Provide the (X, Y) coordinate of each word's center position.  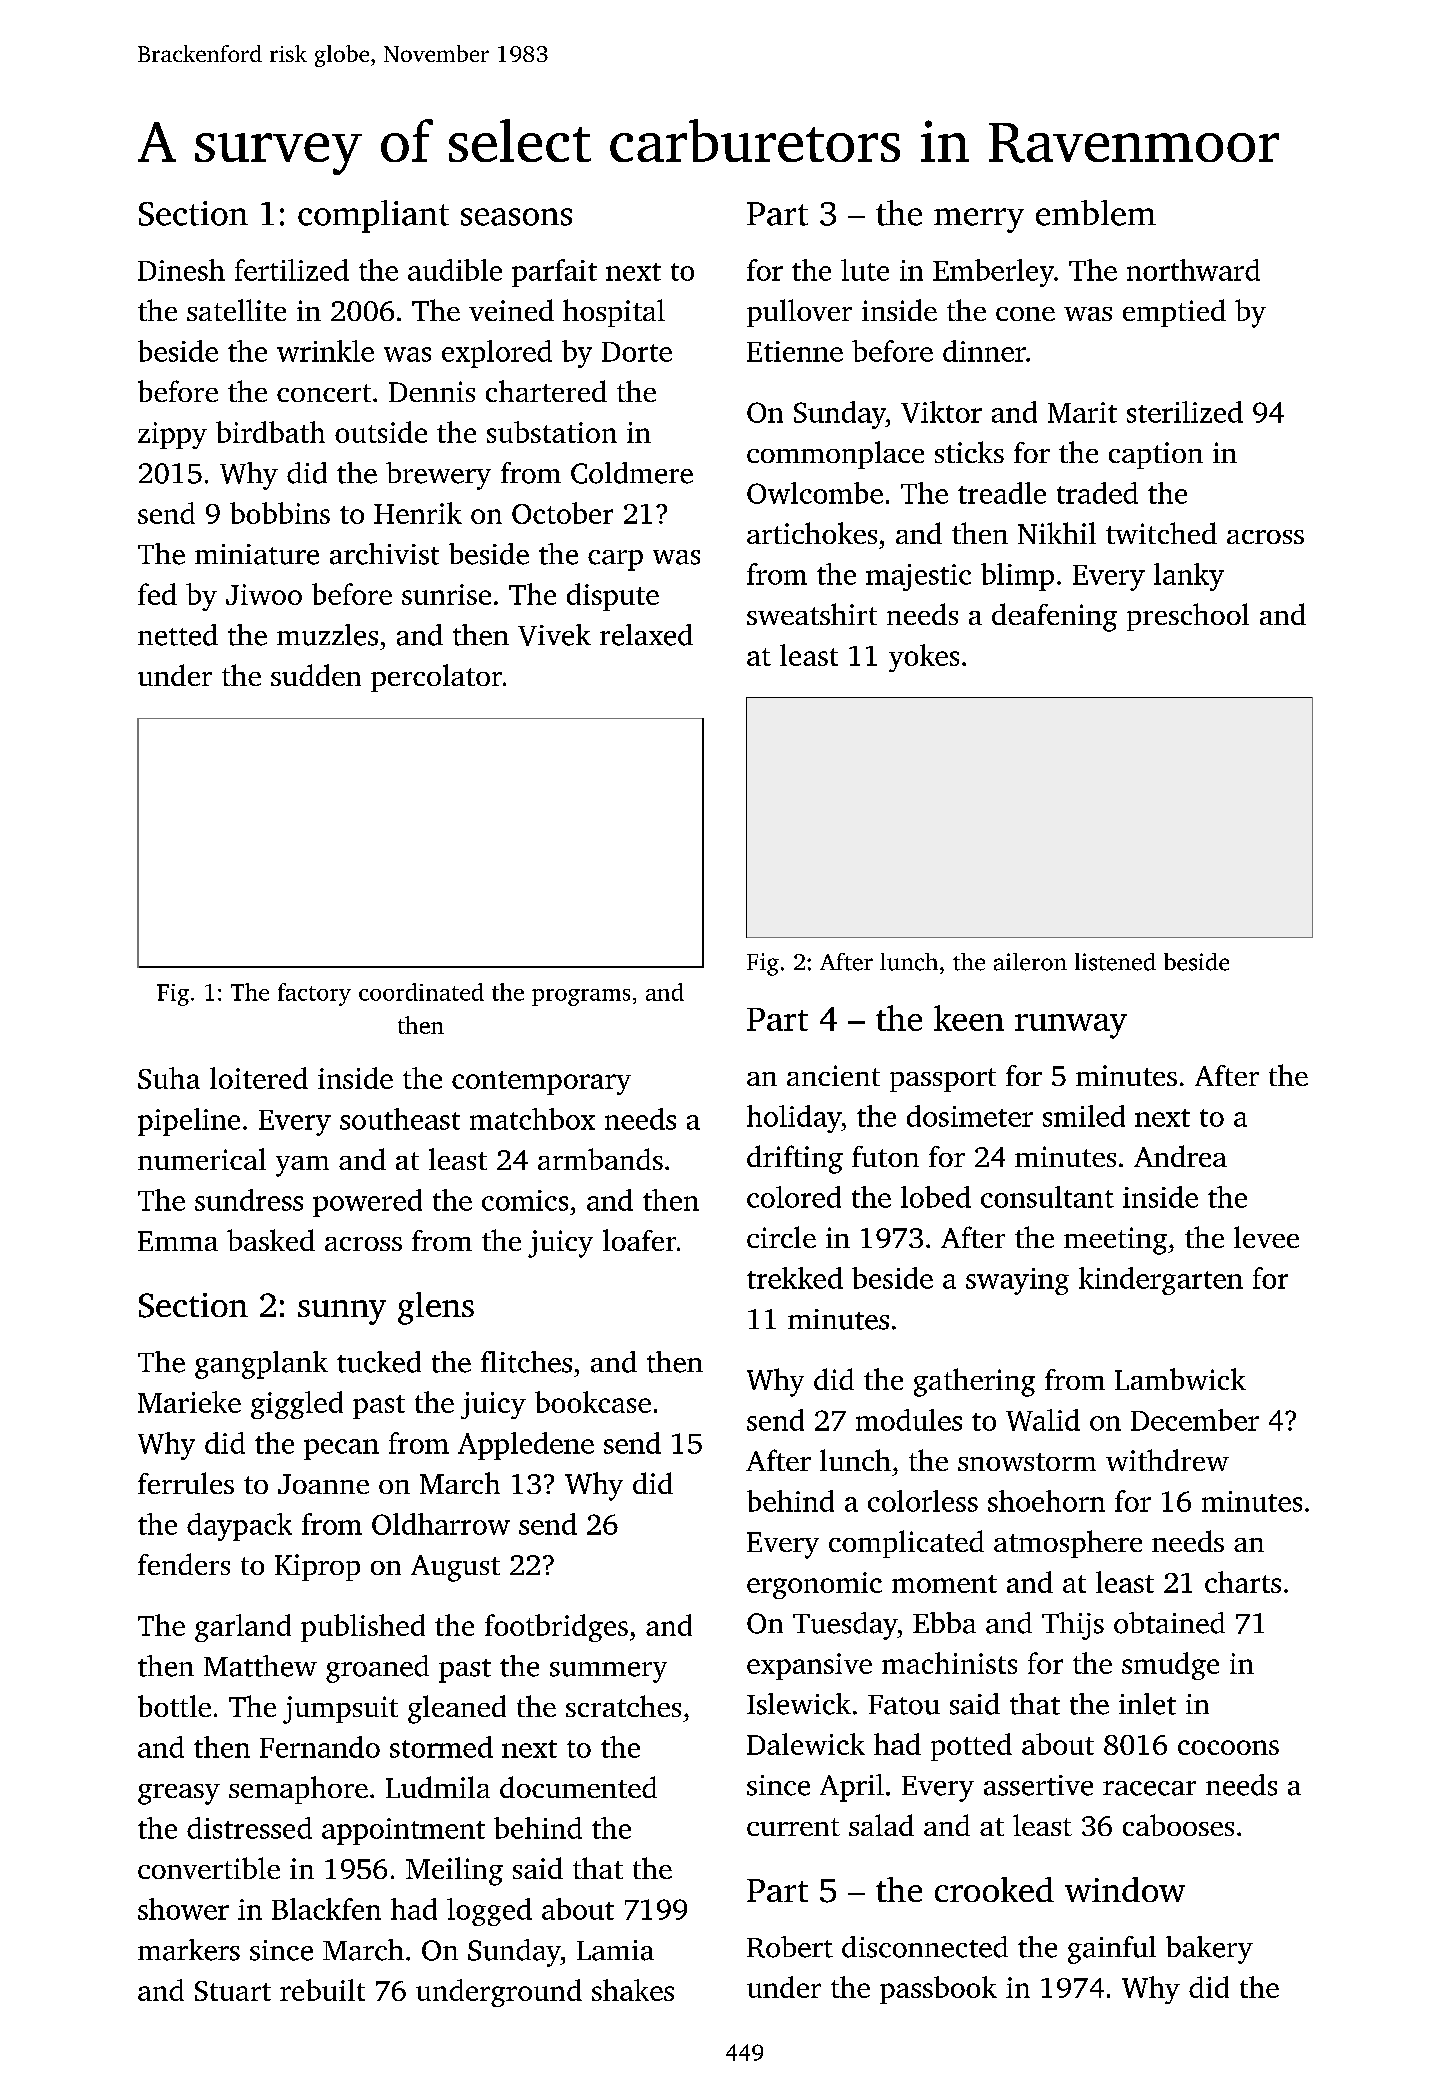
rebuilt (322, 1990)
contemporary (541, 1083)
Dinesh (181, 270)
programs (581, 997)
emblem (1096, 213)
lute (865, 270)
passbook (938, 1990)
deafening (1054, 617)
